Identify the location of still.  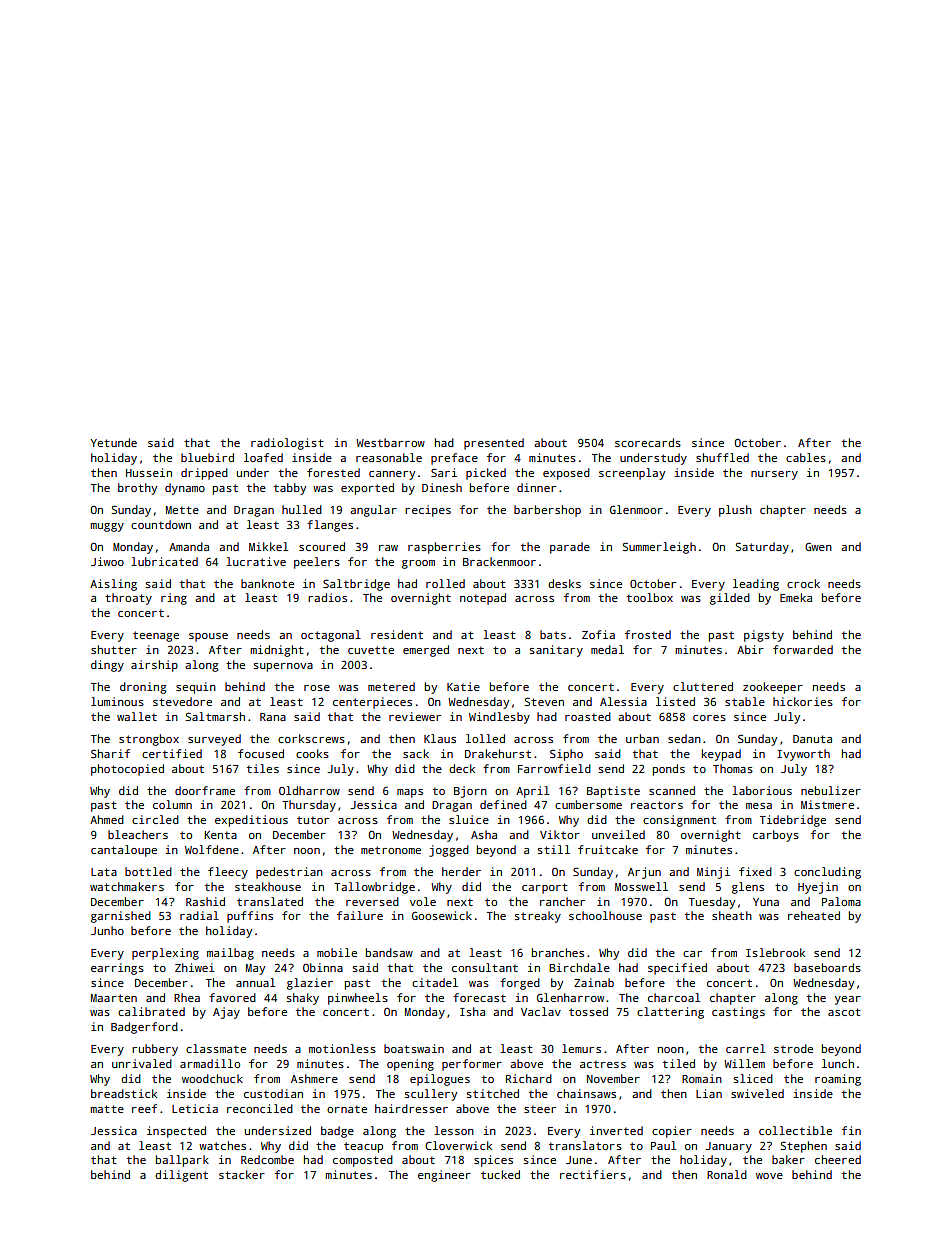
(553, 849).
